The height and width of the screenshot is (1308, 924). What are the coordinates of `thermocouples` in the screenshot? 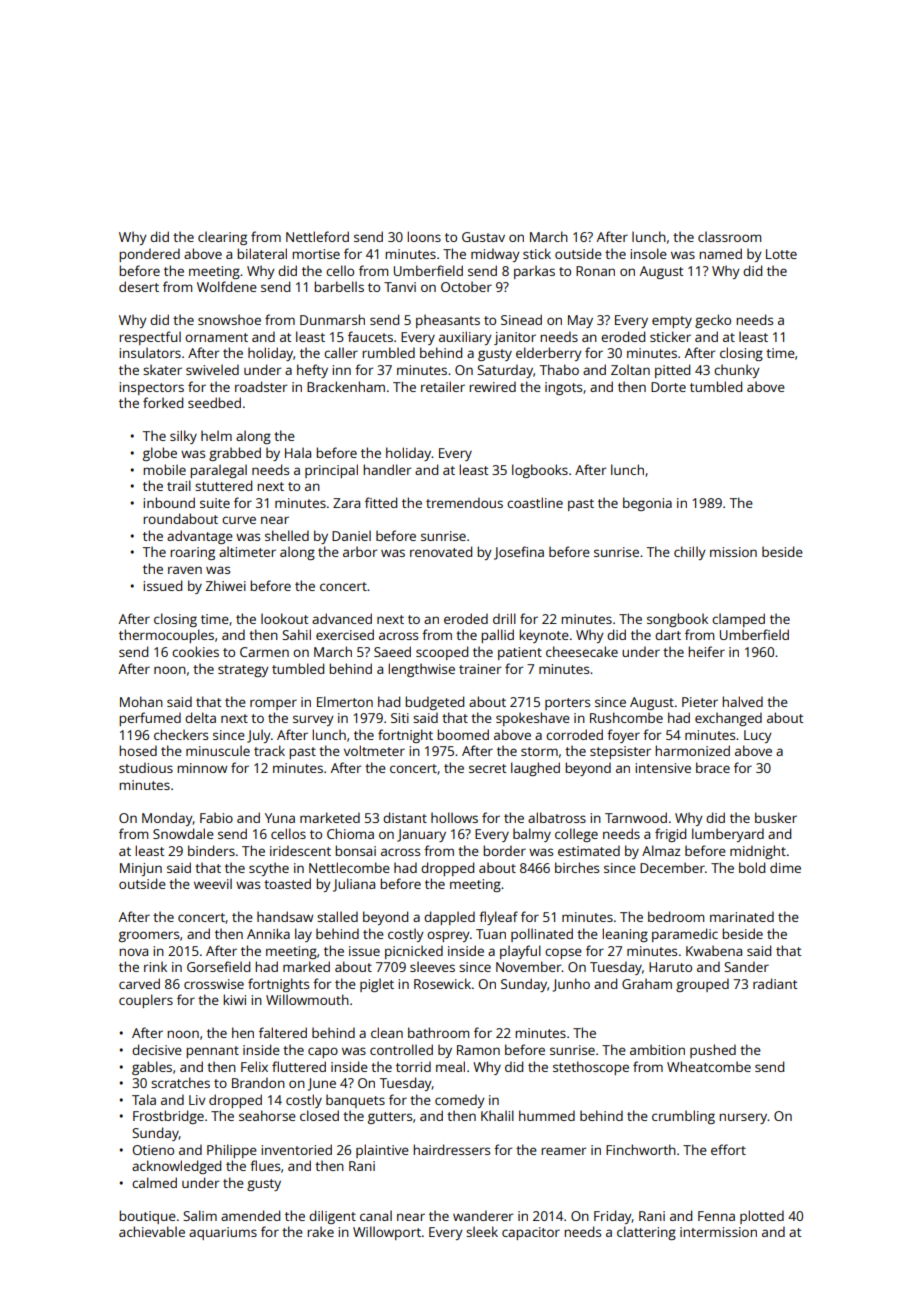 It's located at (166, 636).
